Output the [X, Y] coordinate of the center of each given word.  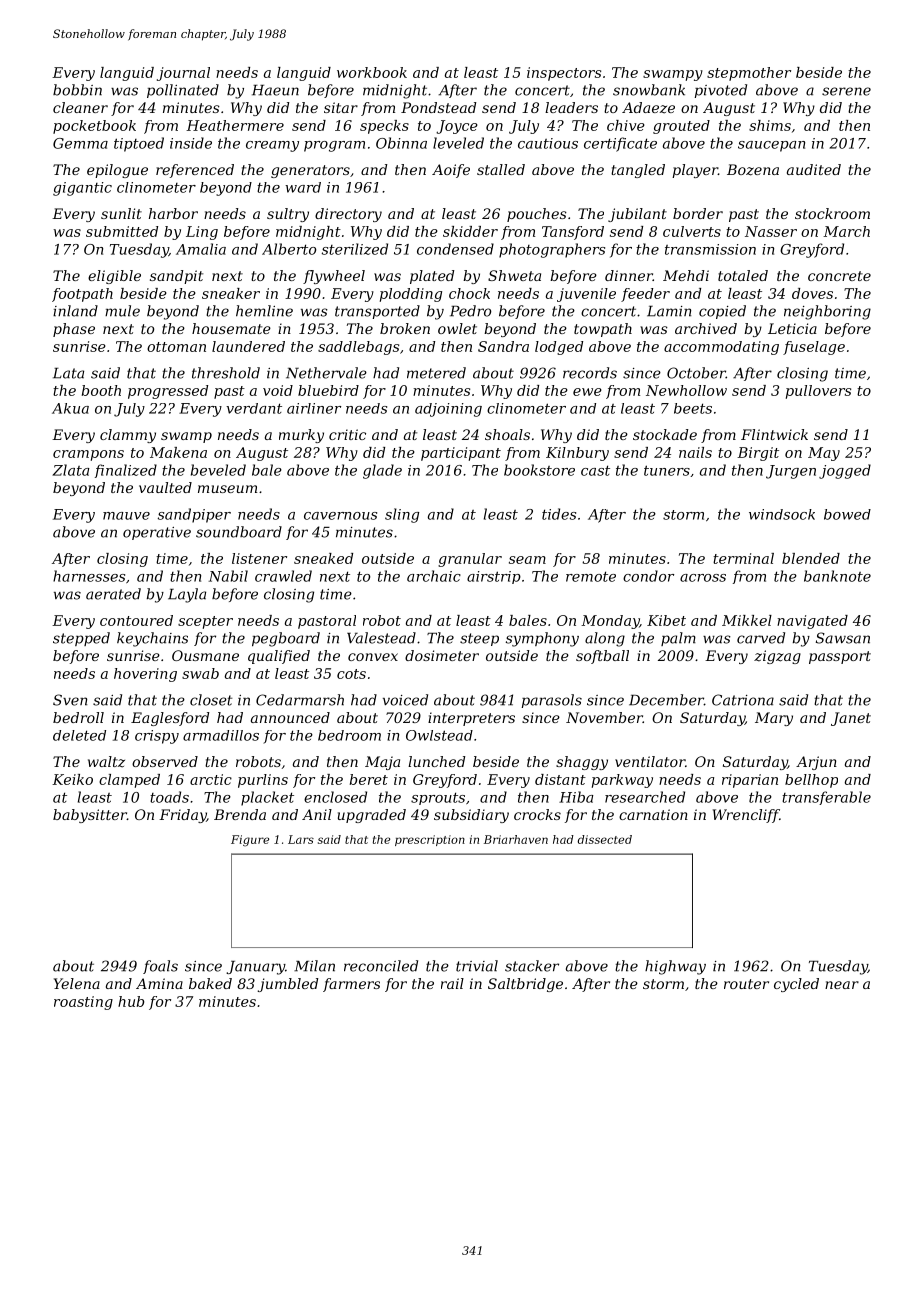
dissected [604, 839]
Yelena [77, 983]
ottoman [176, 347]
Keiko [72, 779]
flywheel [334, 277]
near [842, 985]
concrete [839, 276]
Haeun [275, 90]
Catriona [743, 700]
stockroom [832, 213]
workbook [372, 72]
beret [369, 779]
